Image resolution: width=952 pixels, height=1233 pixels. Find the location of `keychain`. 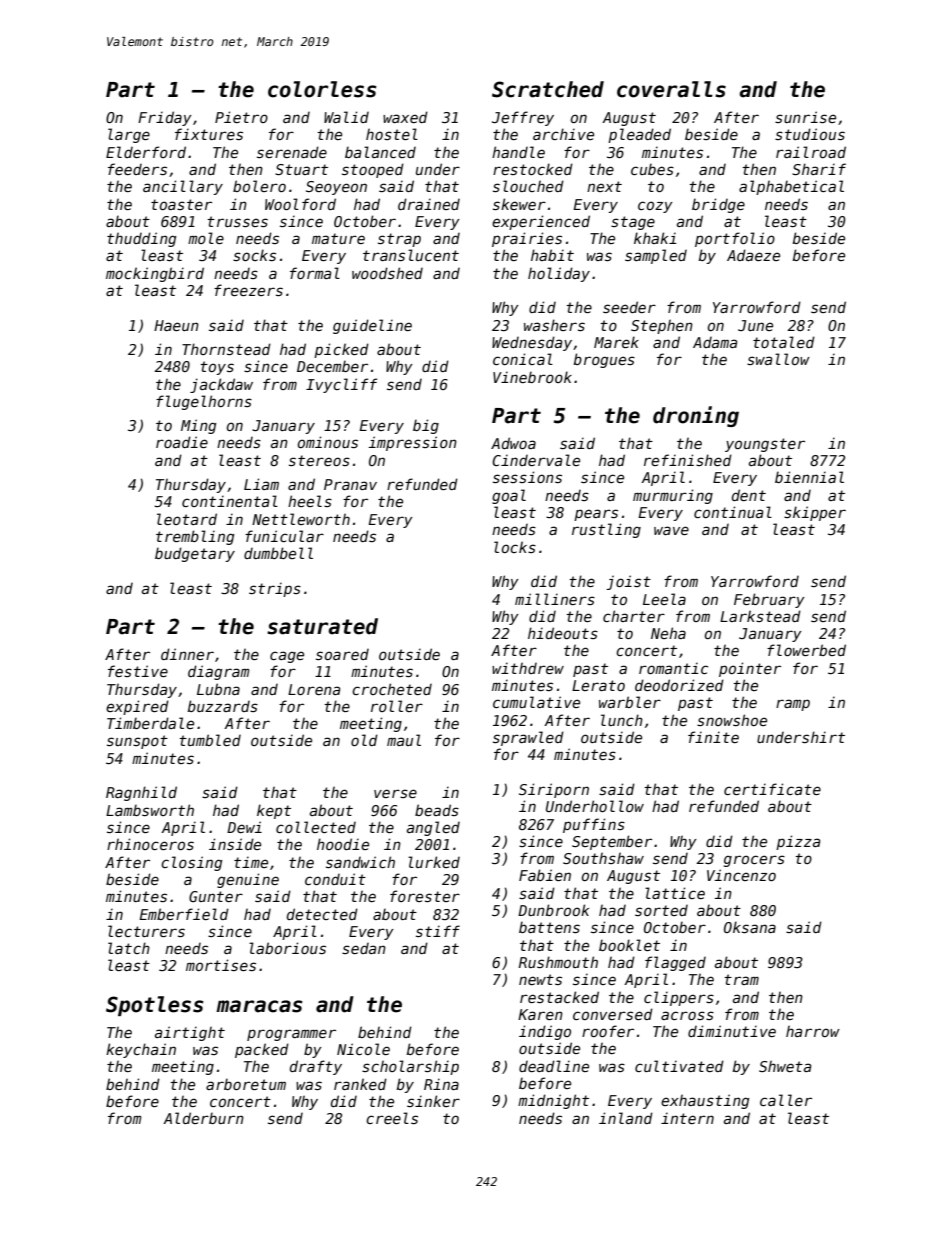

keychain is located at coordinates (141, 1050).
